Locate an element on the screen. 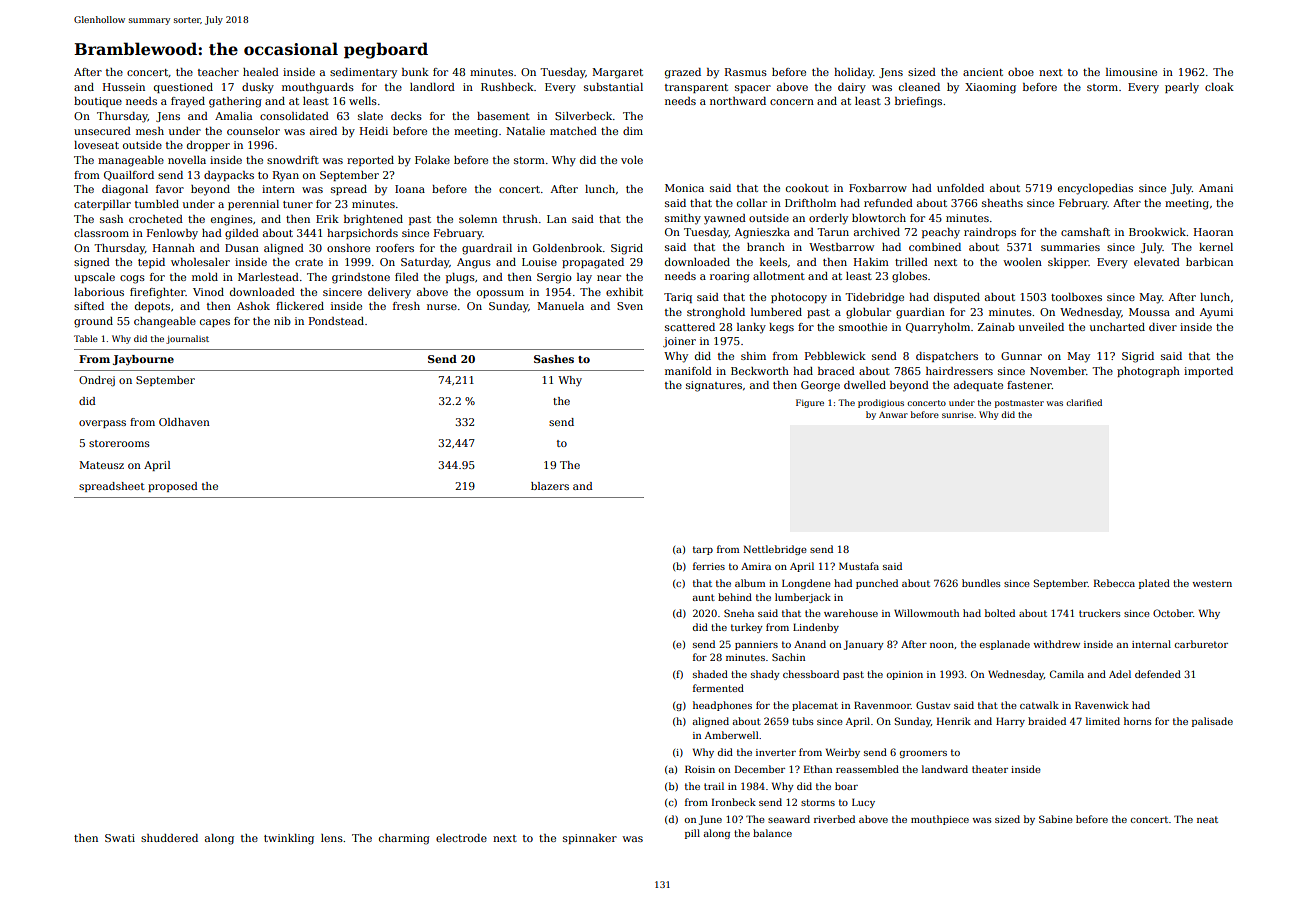 The width and height of the screenshot is (1308, 924). western is located at coordinates (1212, 583).
